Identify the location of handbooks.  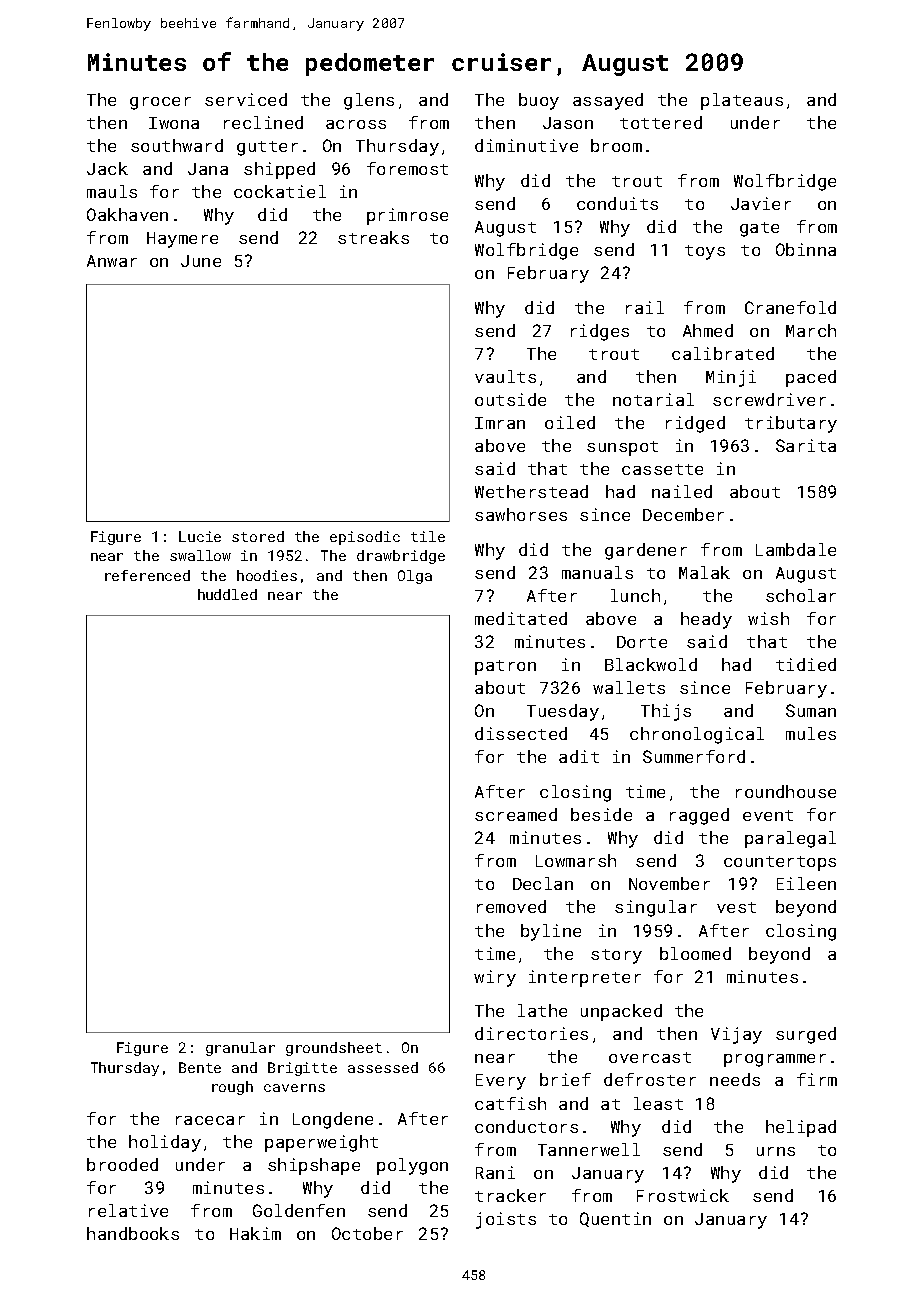
(133, 1233).
